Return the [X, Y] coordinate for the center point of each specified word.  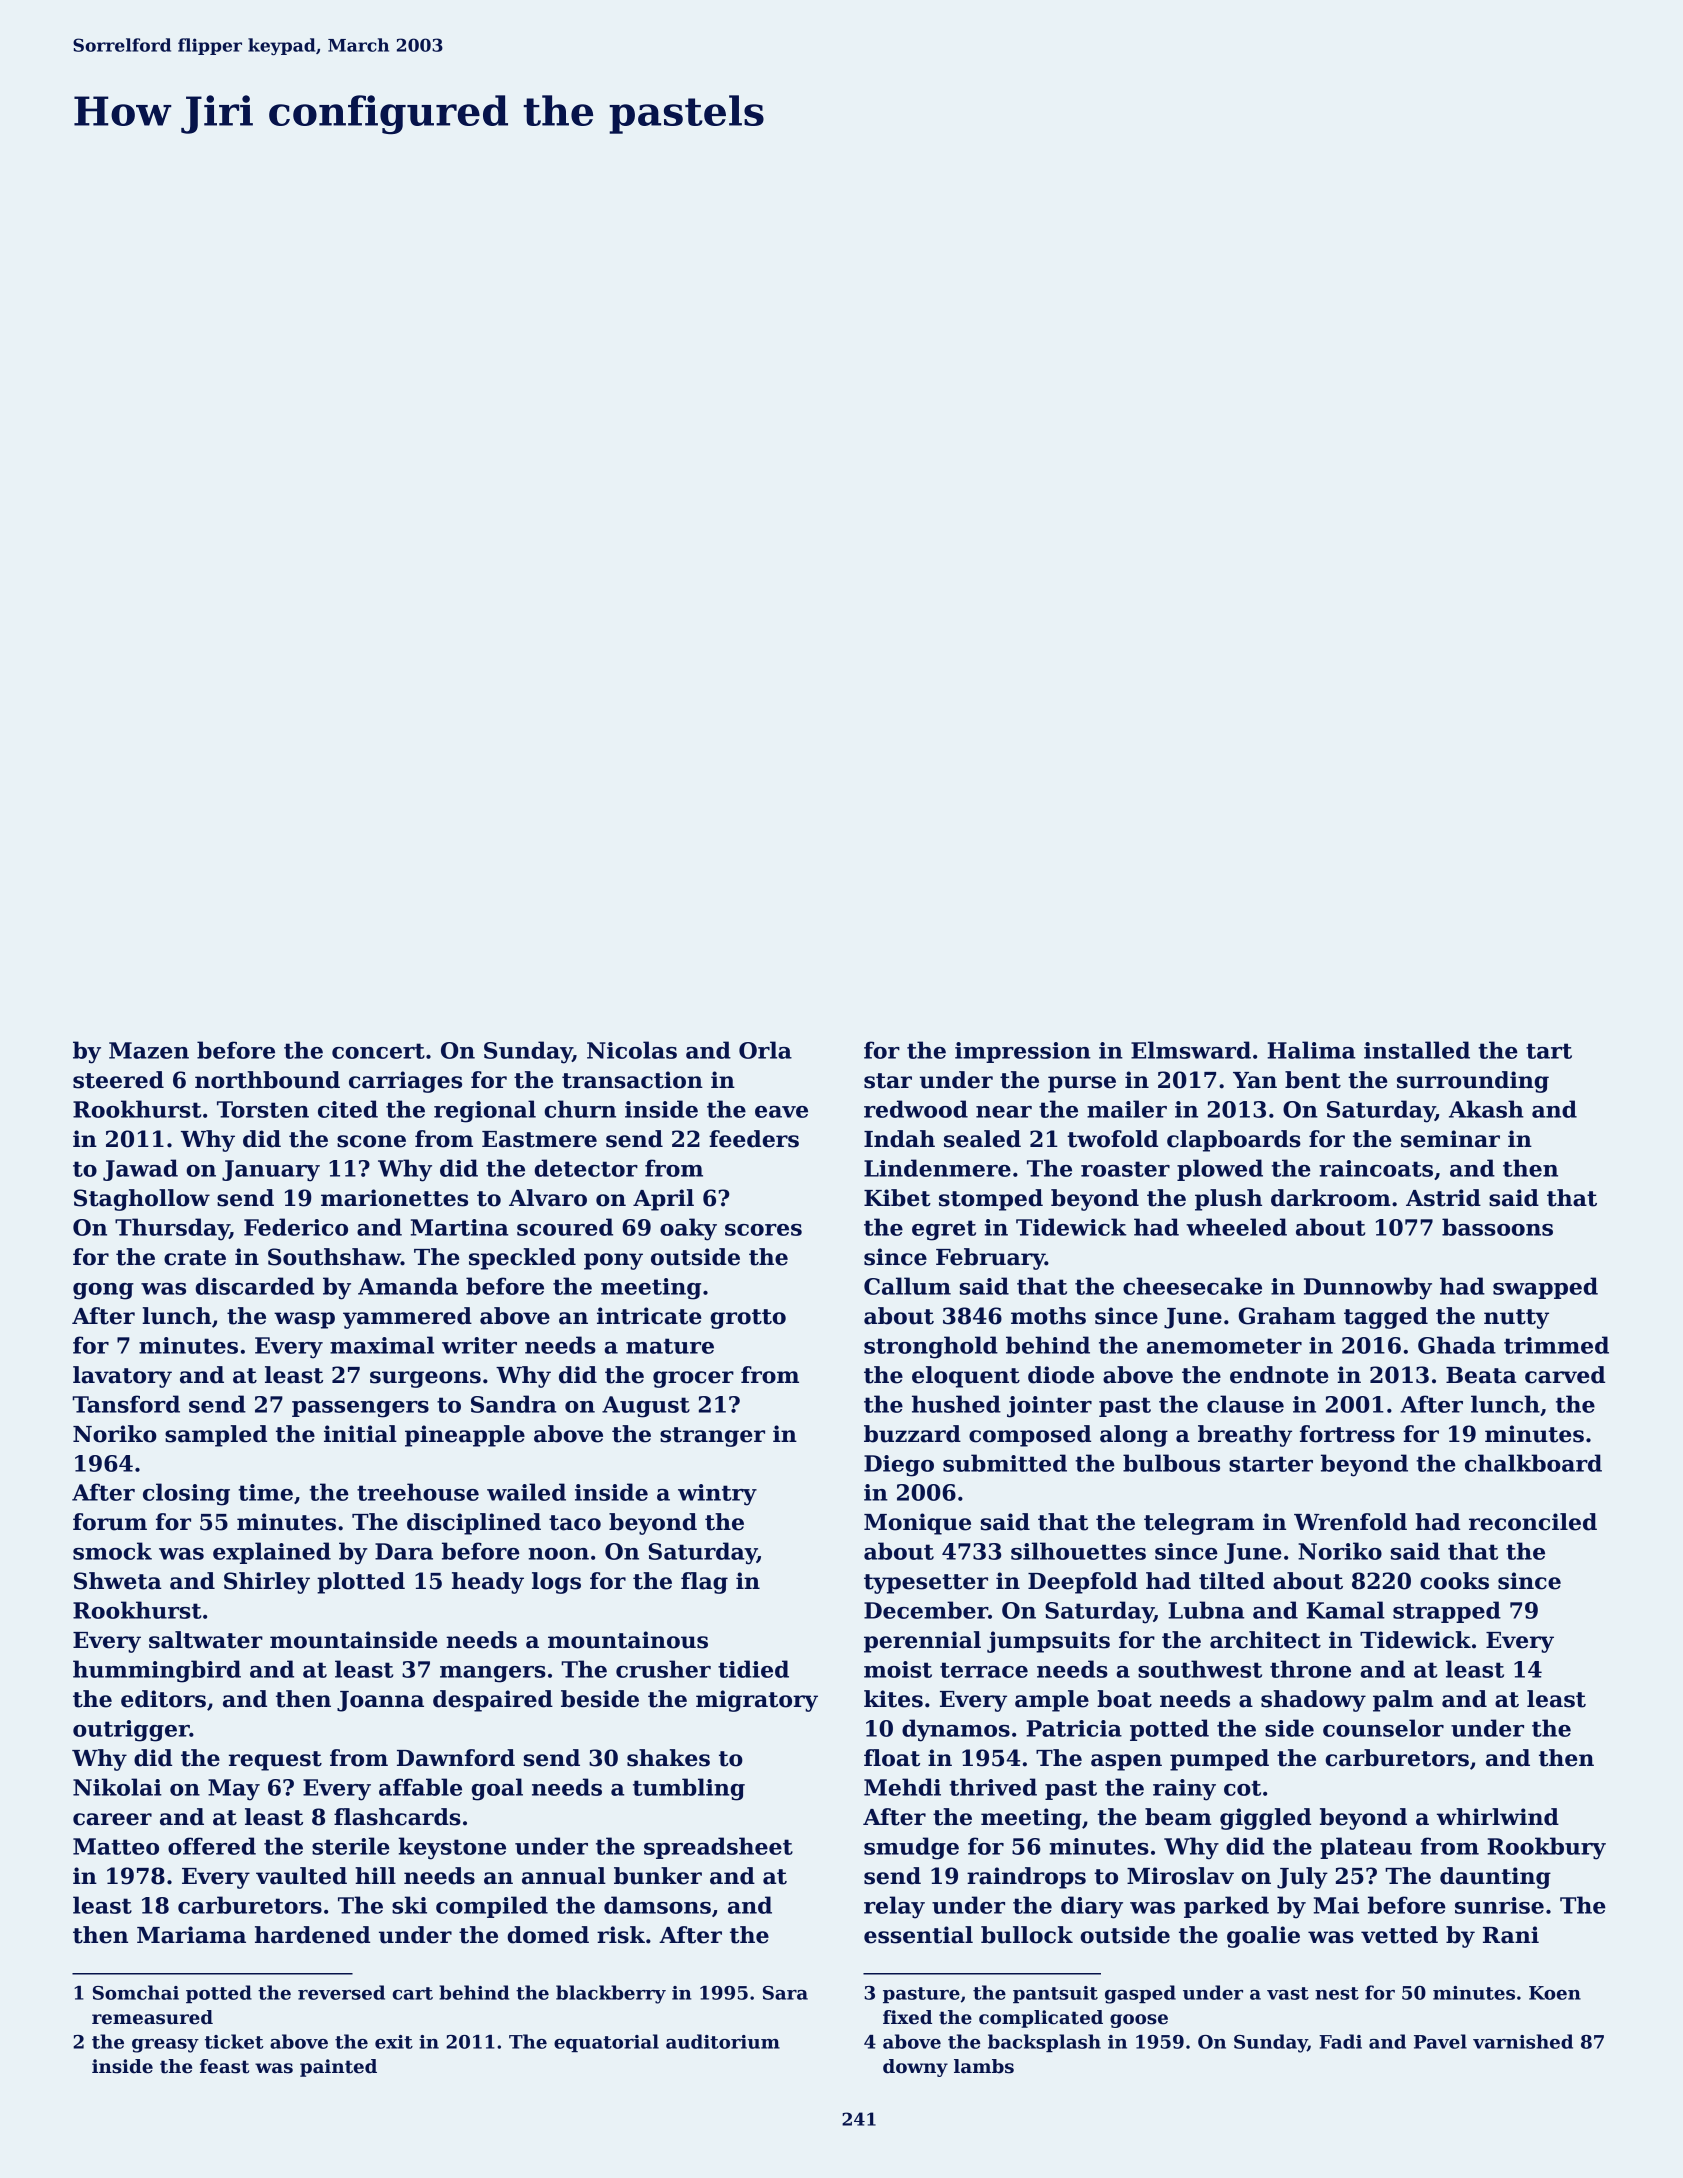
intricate [649, 1316]
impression [1023, 1052]
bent [1313, 1080]
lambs [984, 2066]
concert [378, 1051]
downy [915, 2068]
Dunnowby [1368, 1288]
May [234, 1790]
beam [1178, 1817]
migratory [757, 1701]
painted [338, 2068]
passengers [360, 1409]
